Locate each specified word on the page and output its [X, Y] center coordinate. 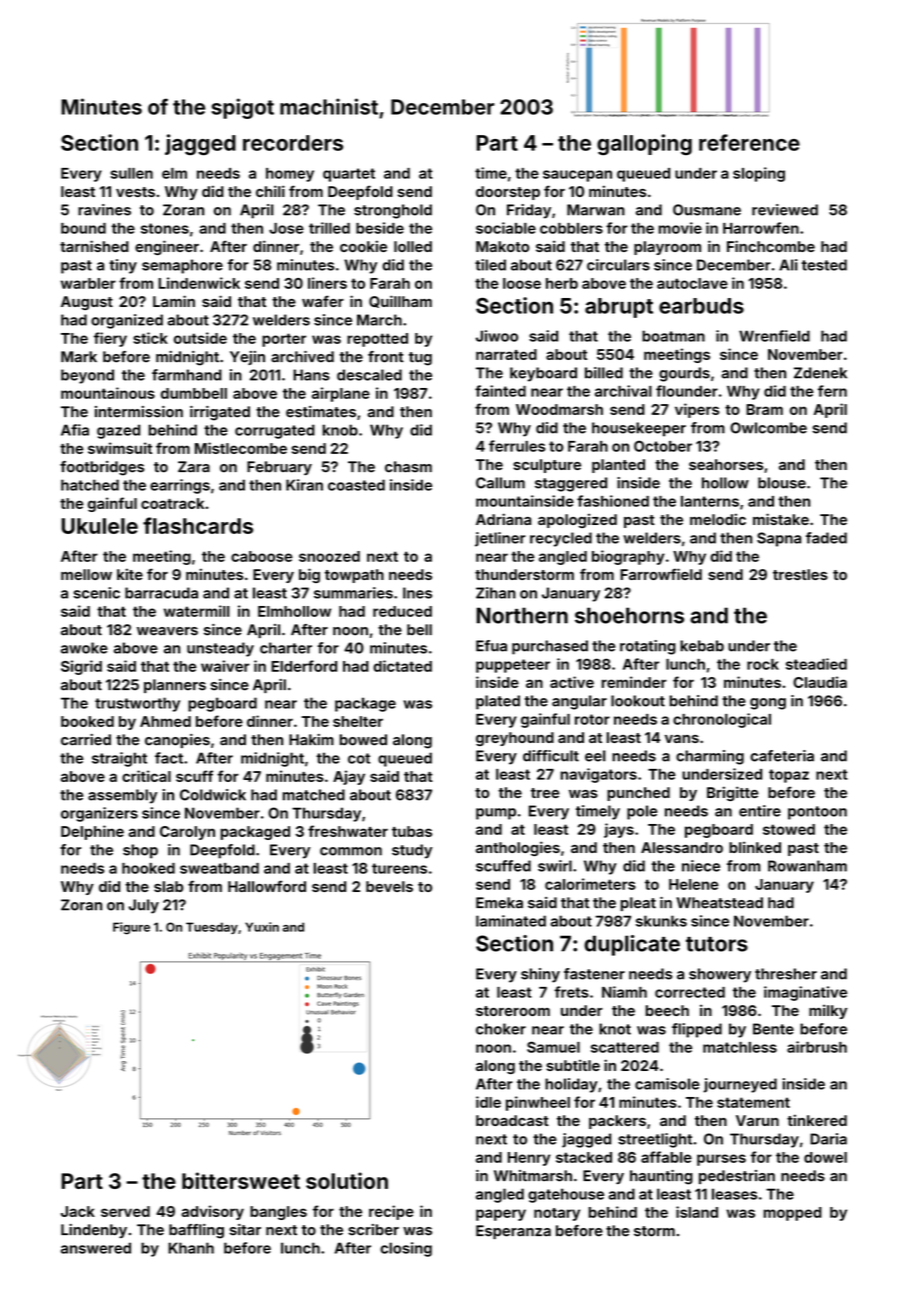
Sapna [779, 539]
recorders [293, 143]
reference [749, 142]
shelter [358, 721]
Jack [78, 1211]
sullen [132, 173]
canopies [177, 741]
